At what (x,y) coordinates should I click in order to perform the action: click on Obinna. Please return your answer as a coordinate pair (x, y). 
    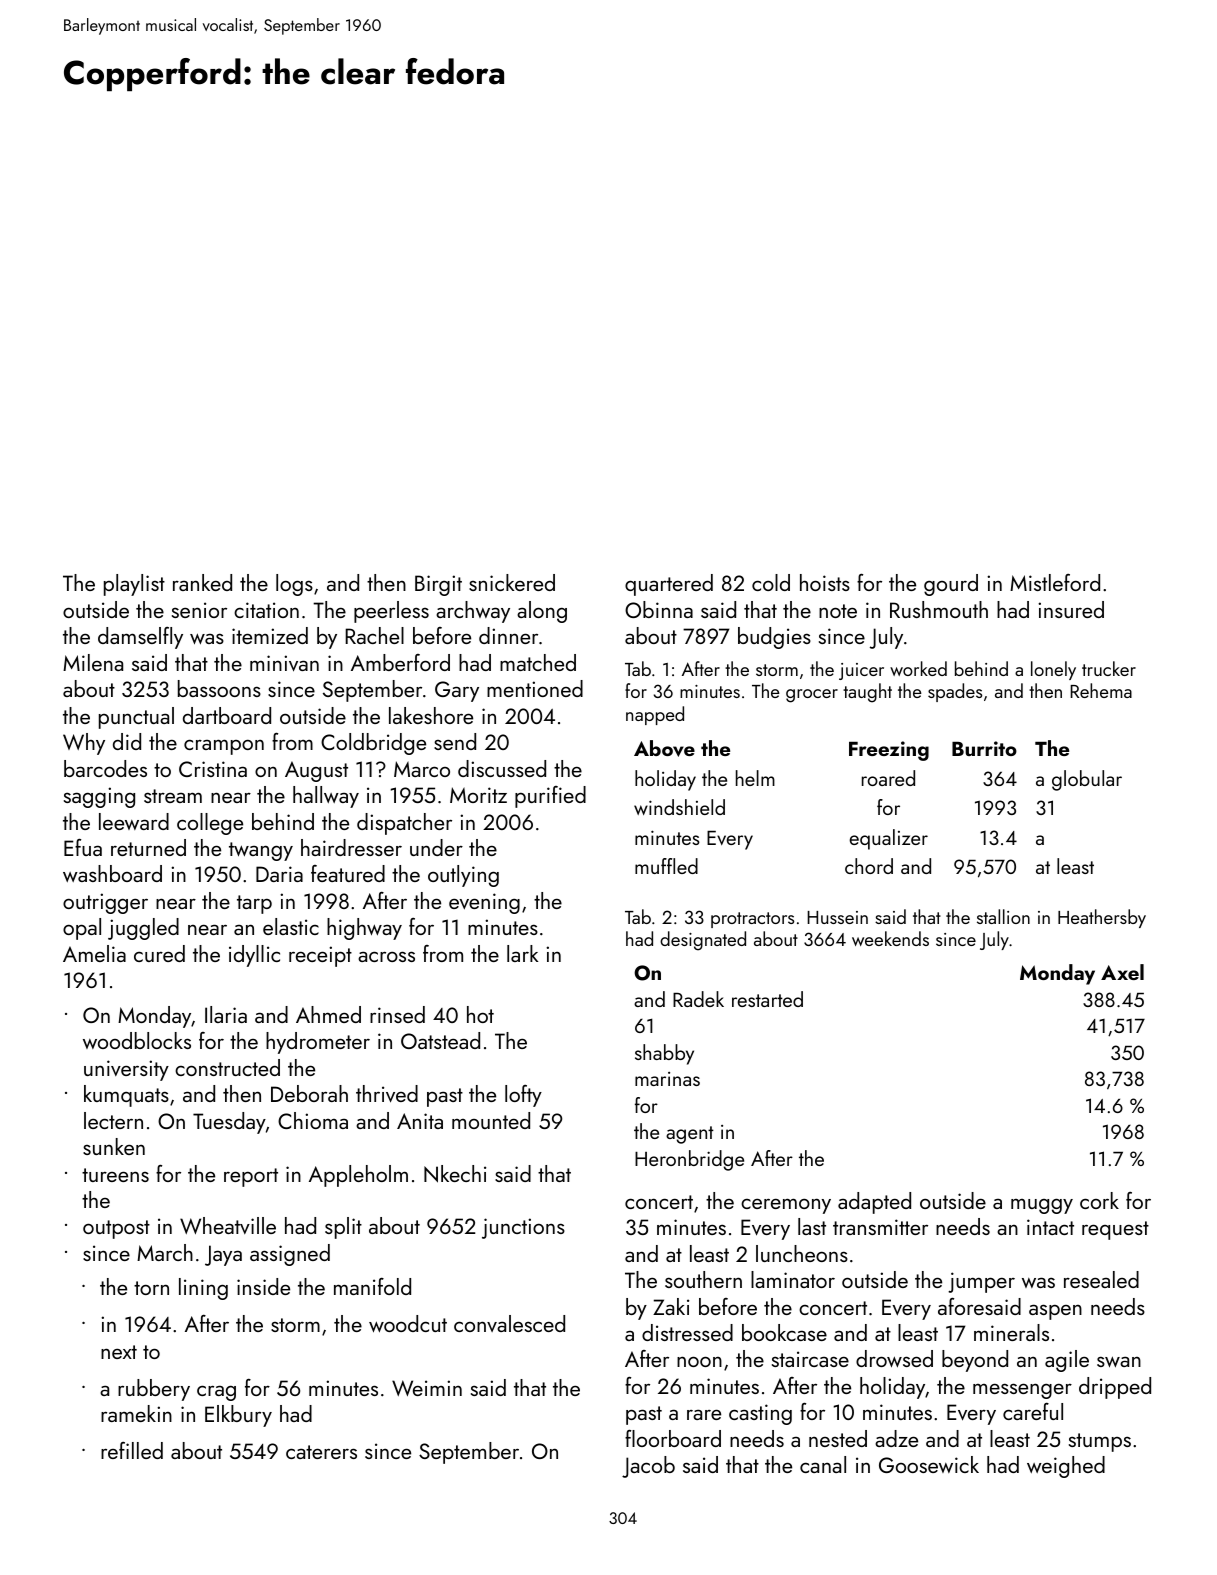
    Looking at the image, I should click on (659, 609).
